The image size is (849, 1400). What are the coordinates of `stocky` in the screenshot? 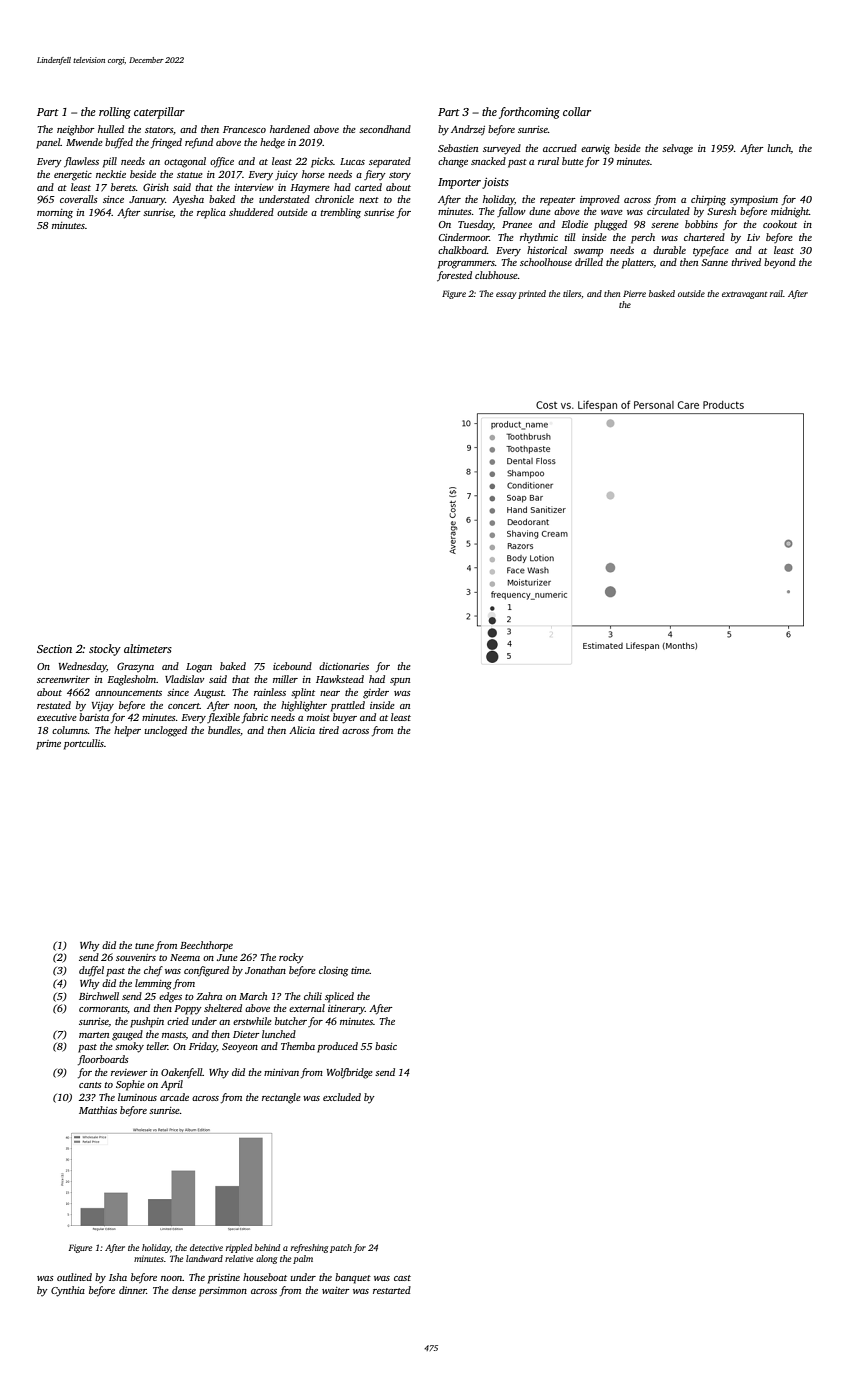 It's located at (105, 650).
